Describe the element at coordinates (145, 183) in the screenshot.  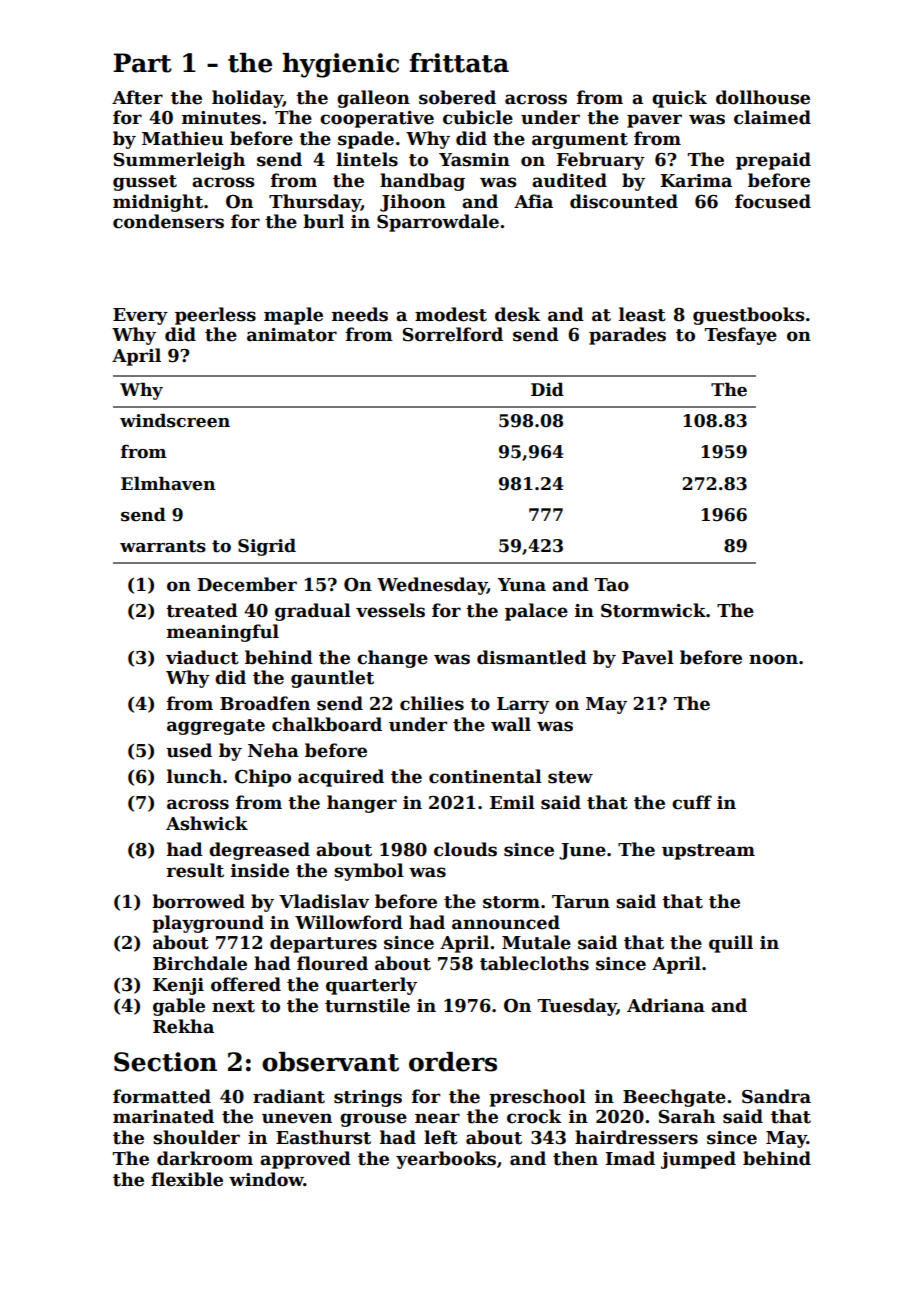
I see `gusset` at that location.
